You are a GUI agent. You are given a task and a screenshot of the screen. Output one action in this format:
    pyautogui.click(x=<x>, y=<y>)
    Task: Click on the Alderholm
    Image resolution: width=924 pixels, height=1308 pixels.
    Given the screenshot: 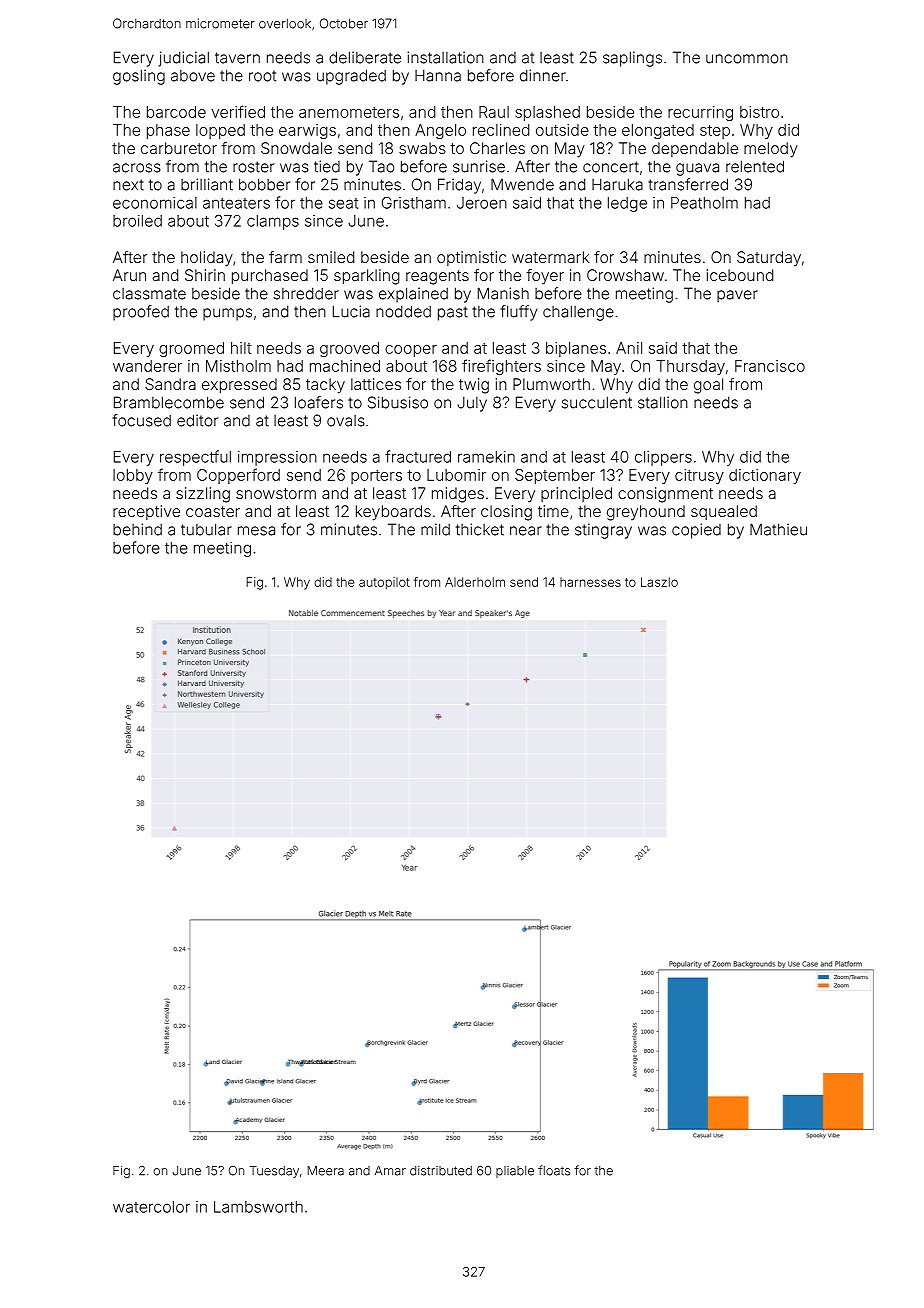 What is the action you would take?
    pyautogui.click(x=475, y=582)
